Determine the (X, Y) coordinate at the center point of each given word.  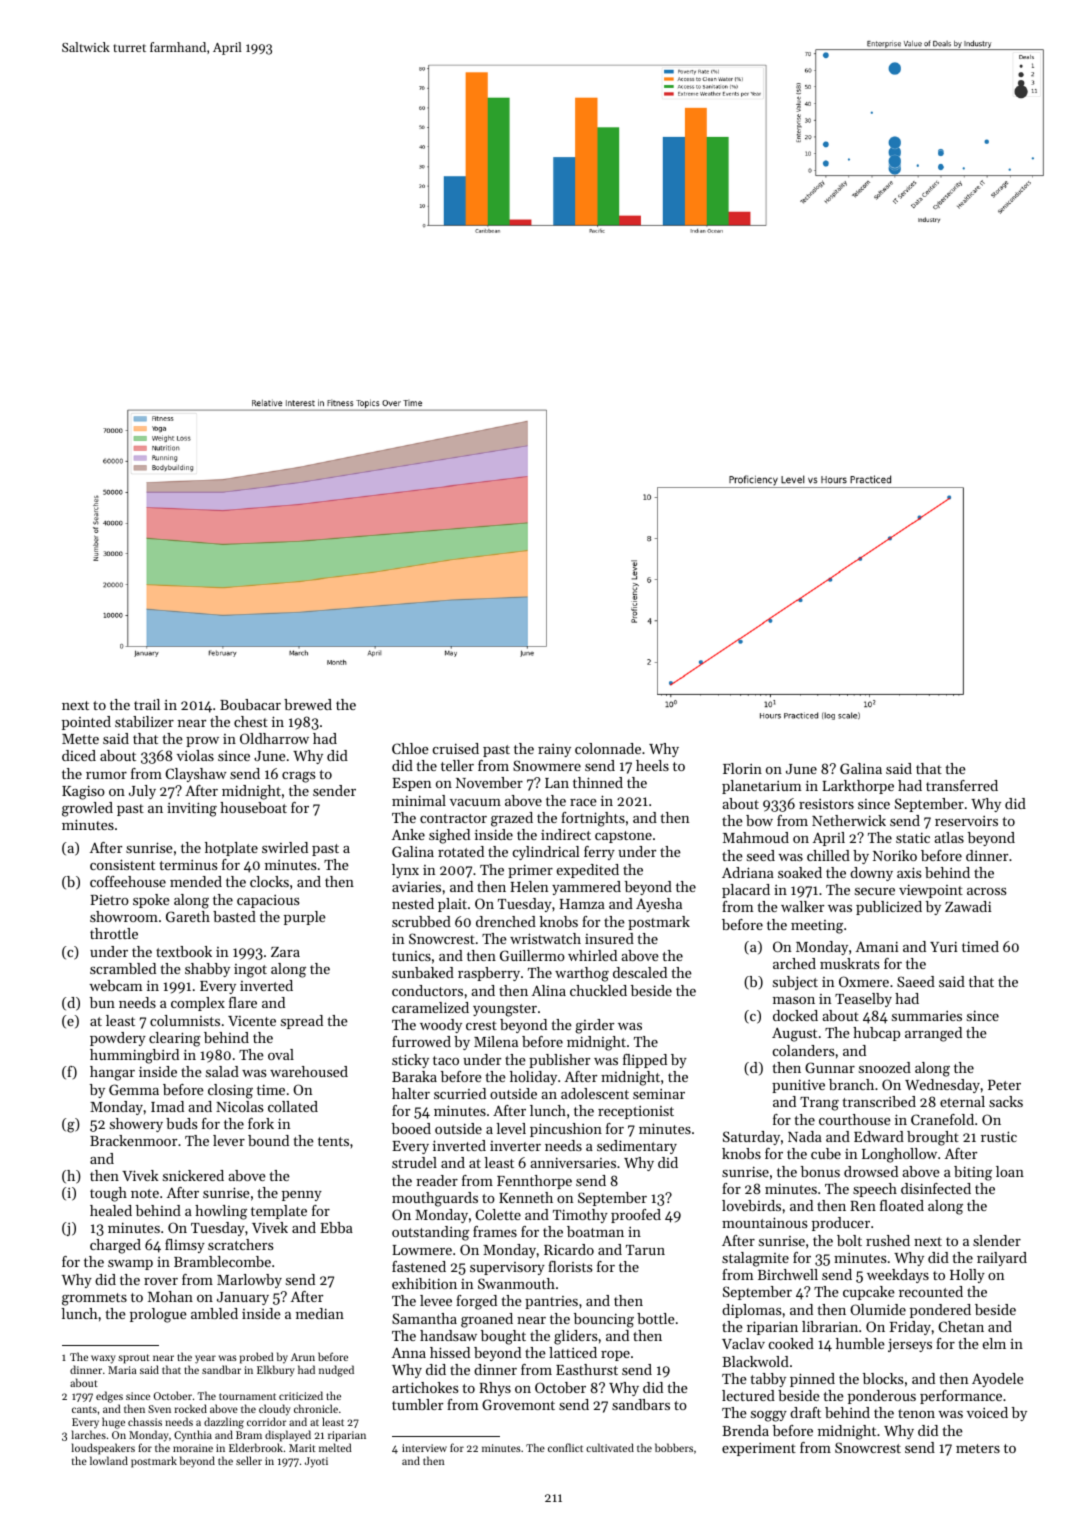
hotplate (231, 849)
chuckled (598, 990)
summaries (927, 1016)
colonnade (608, 748)
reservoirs (966, 821)
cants (84, 1409)
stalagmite (755, 1259)
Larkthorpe (858, 787)
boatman (595, 1231)
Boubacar (250, 704)
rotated (461, 851)
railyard (1002, 1259)
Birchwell (788, 1274)
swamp (130, 1265)
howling (221, 1212)
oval (281, 1054)
